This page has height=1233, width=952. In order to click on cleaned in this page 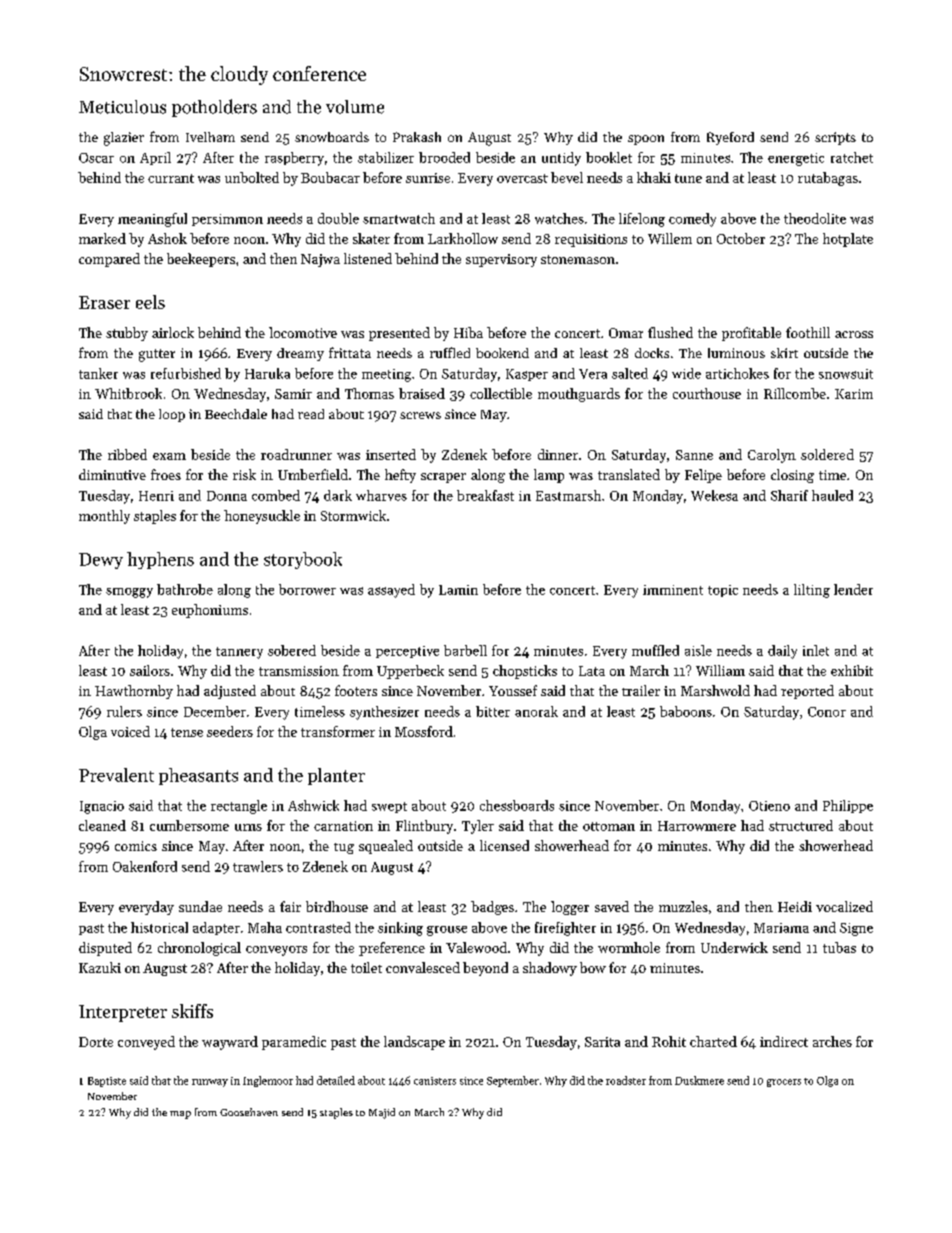, I will do `click(102, 825)`.
